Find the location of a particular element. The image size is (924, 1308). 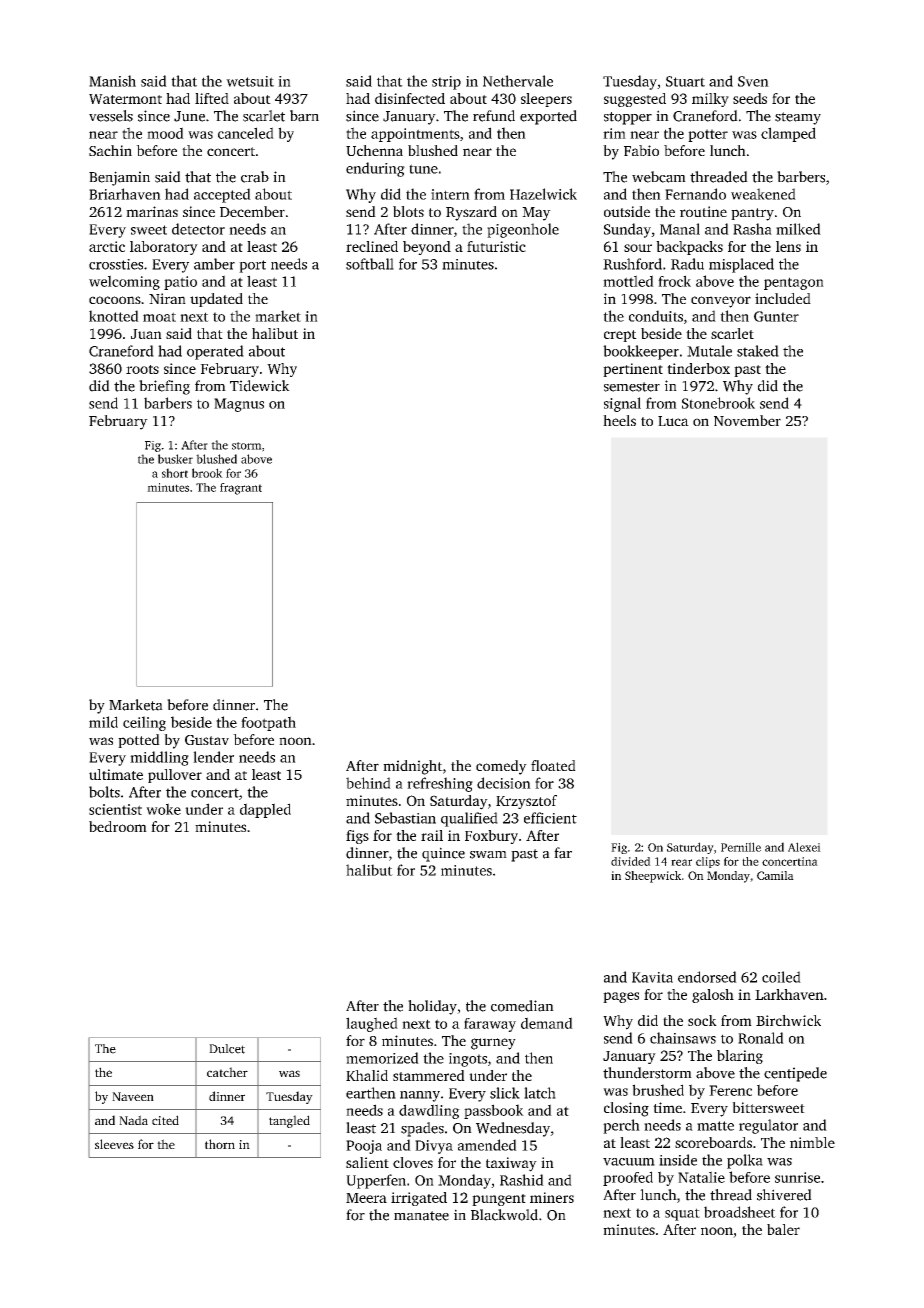

dappled is located at coordinates (265, 810).
